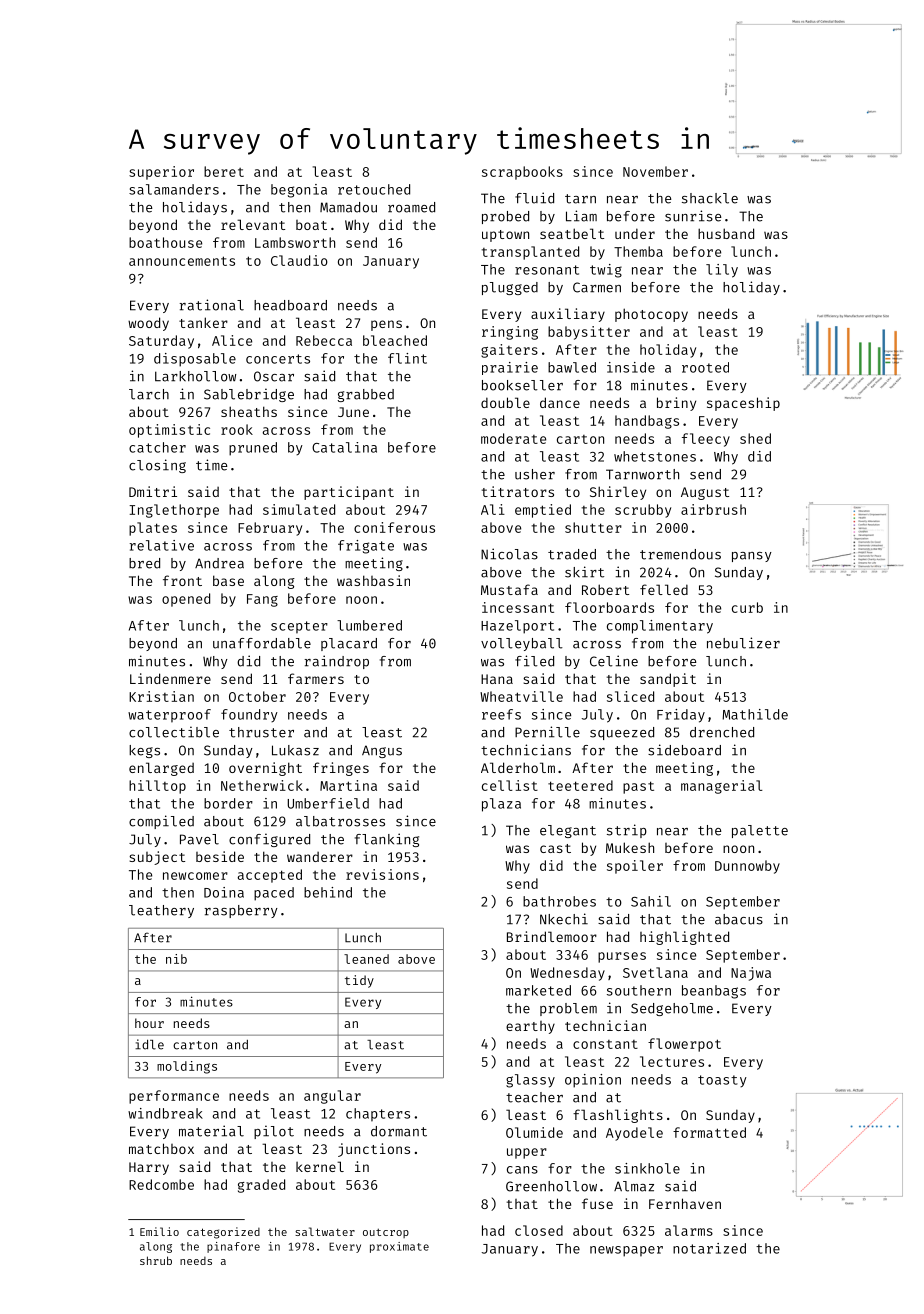 This image has height=1314, width=924. I want to click on closed, so click(539, 1230).
